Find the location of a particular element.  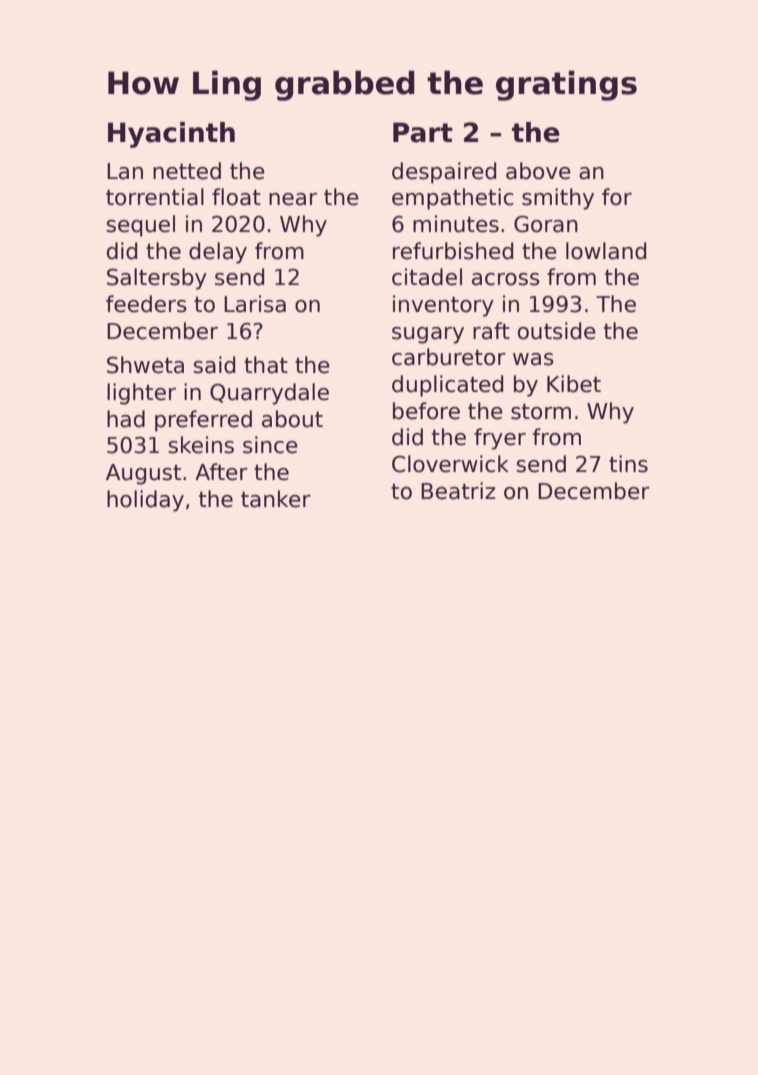

about is located at coordinates (292, 419).
